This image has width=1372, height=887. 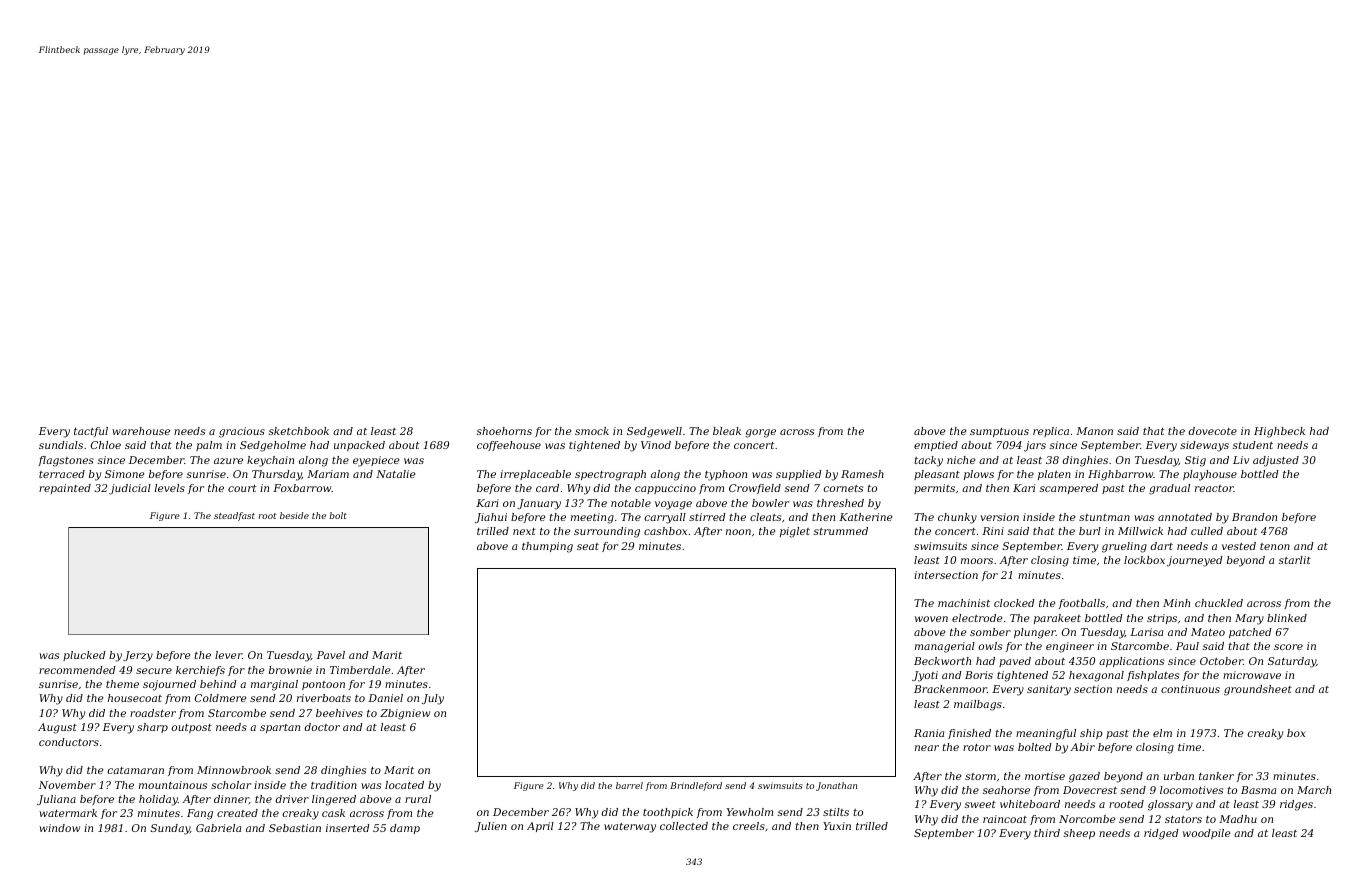 I want to click on stilts, so click(x=836, y=812).
